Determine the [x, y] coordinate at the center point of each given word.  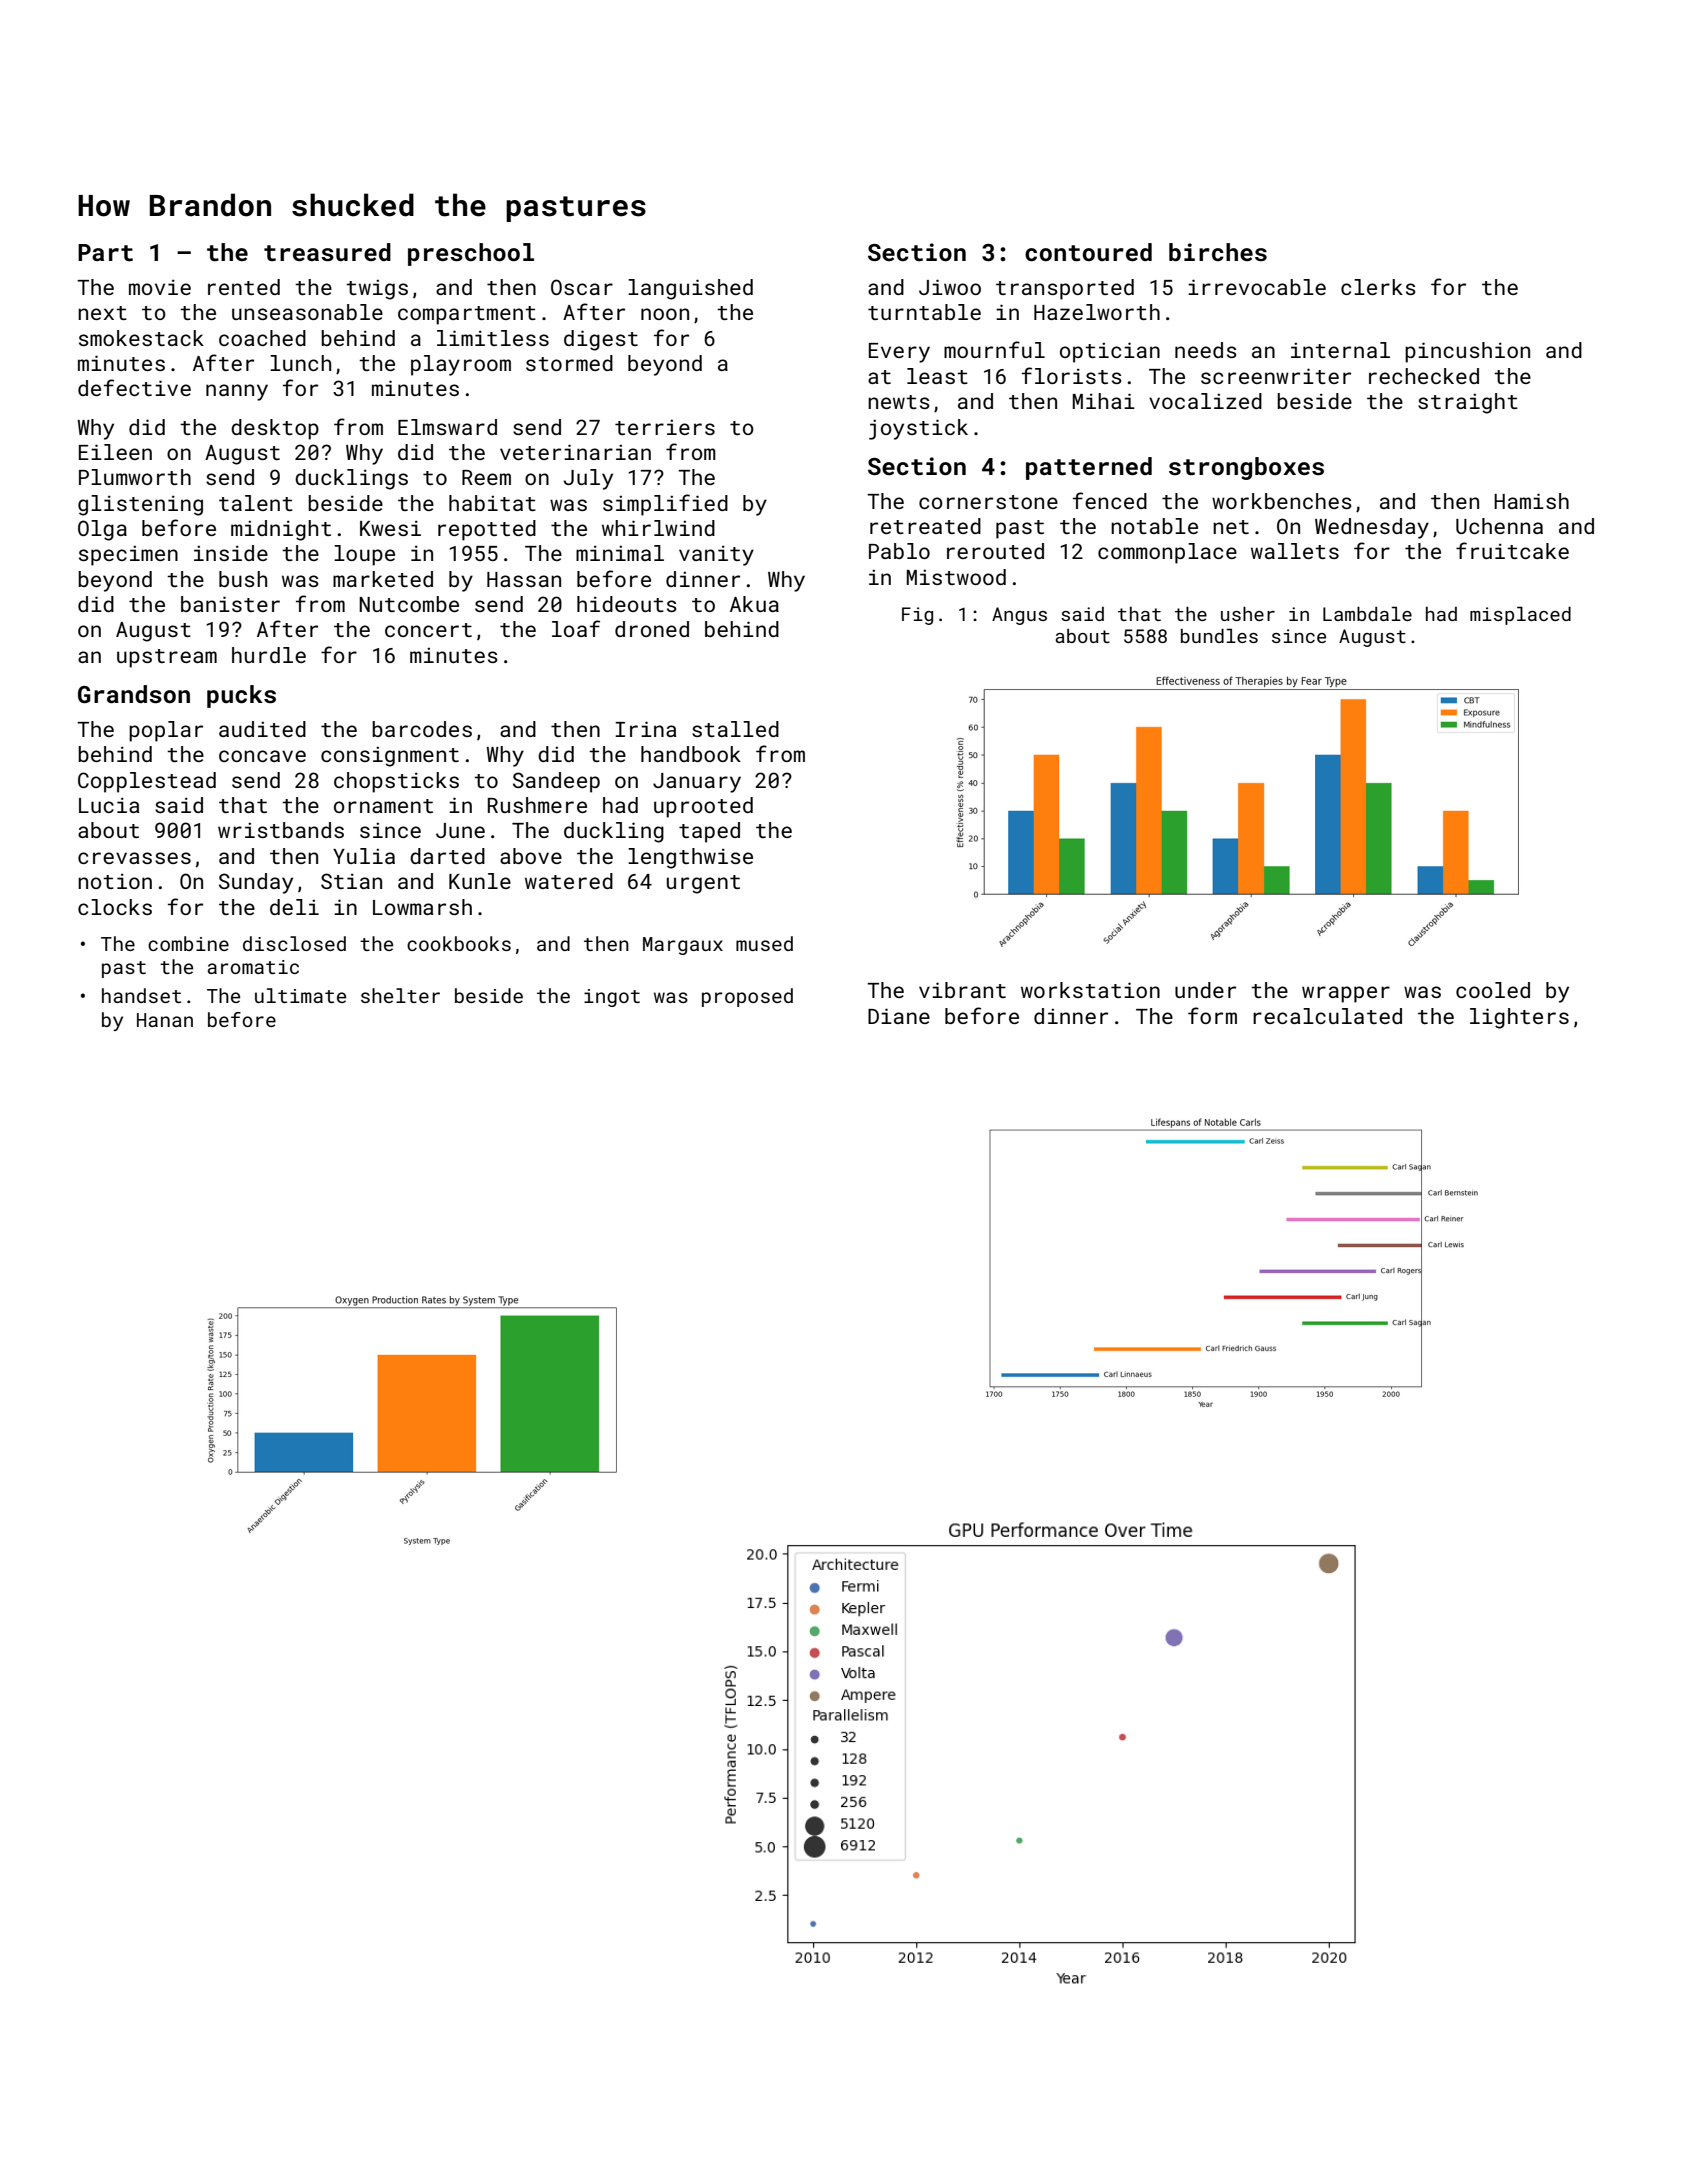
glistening [140, 505]
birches [1218, 252]
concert [428, 630]
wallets [1295, 551]
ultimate [300, 995]
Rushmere [537, 805]
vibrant [962, 990]
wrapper [1346, 994]
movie [160, 287]
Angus [1019, 616]
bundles [1219, 635]
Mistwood [956, 577]
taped [709, 832]
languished [690, 289]
